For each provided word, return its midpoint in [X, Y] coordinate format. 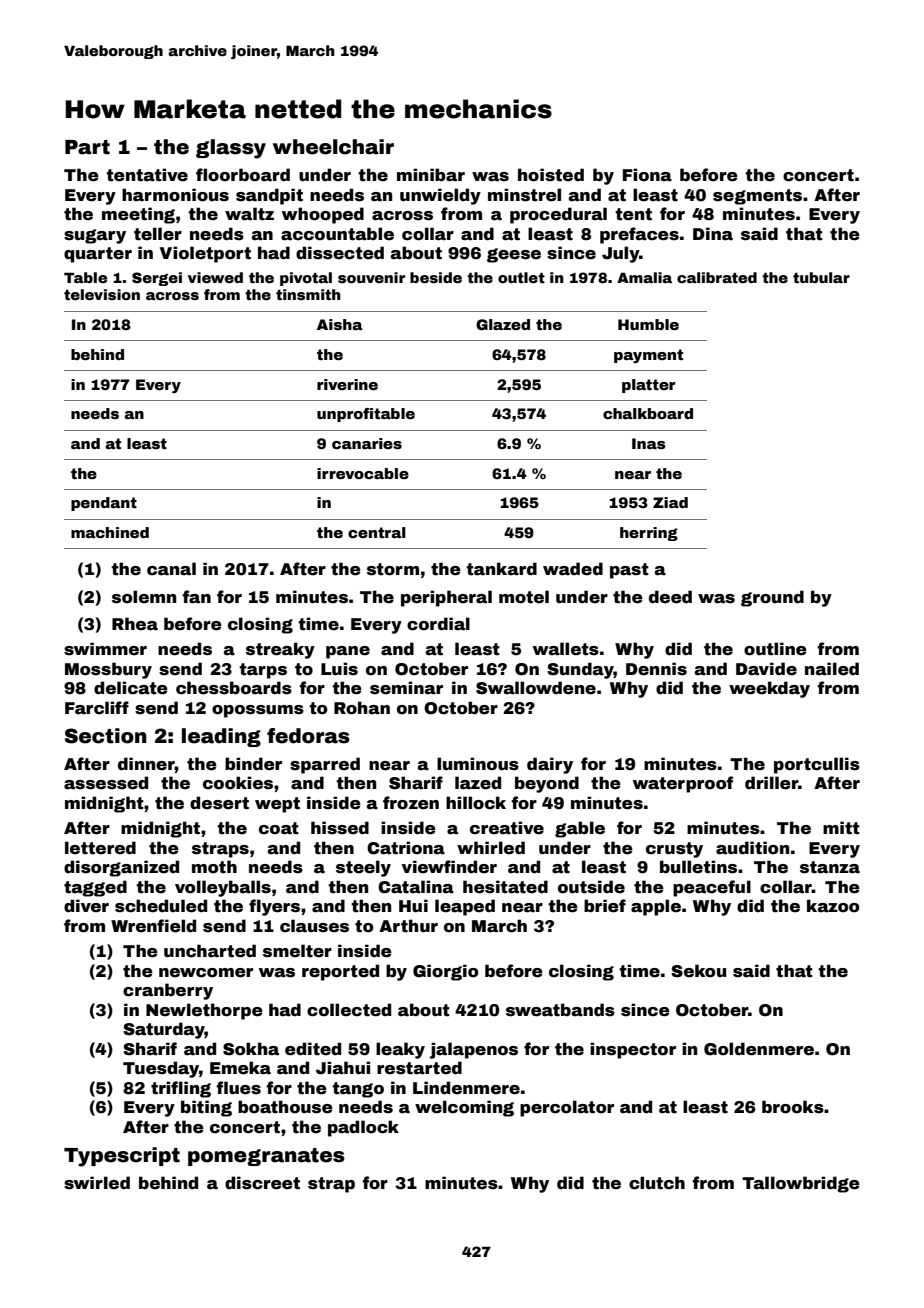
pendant [104, 504]
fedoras [308, 736]
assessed [106, 783]
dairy [550, 765]
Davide [766, 669]
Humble [648, 324]
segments [757, 197]
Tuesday [161, 1069]
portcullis [817, 765]
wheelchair [333, 147]
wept [277, 805]
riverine [347, 384]
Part [87, 147]
